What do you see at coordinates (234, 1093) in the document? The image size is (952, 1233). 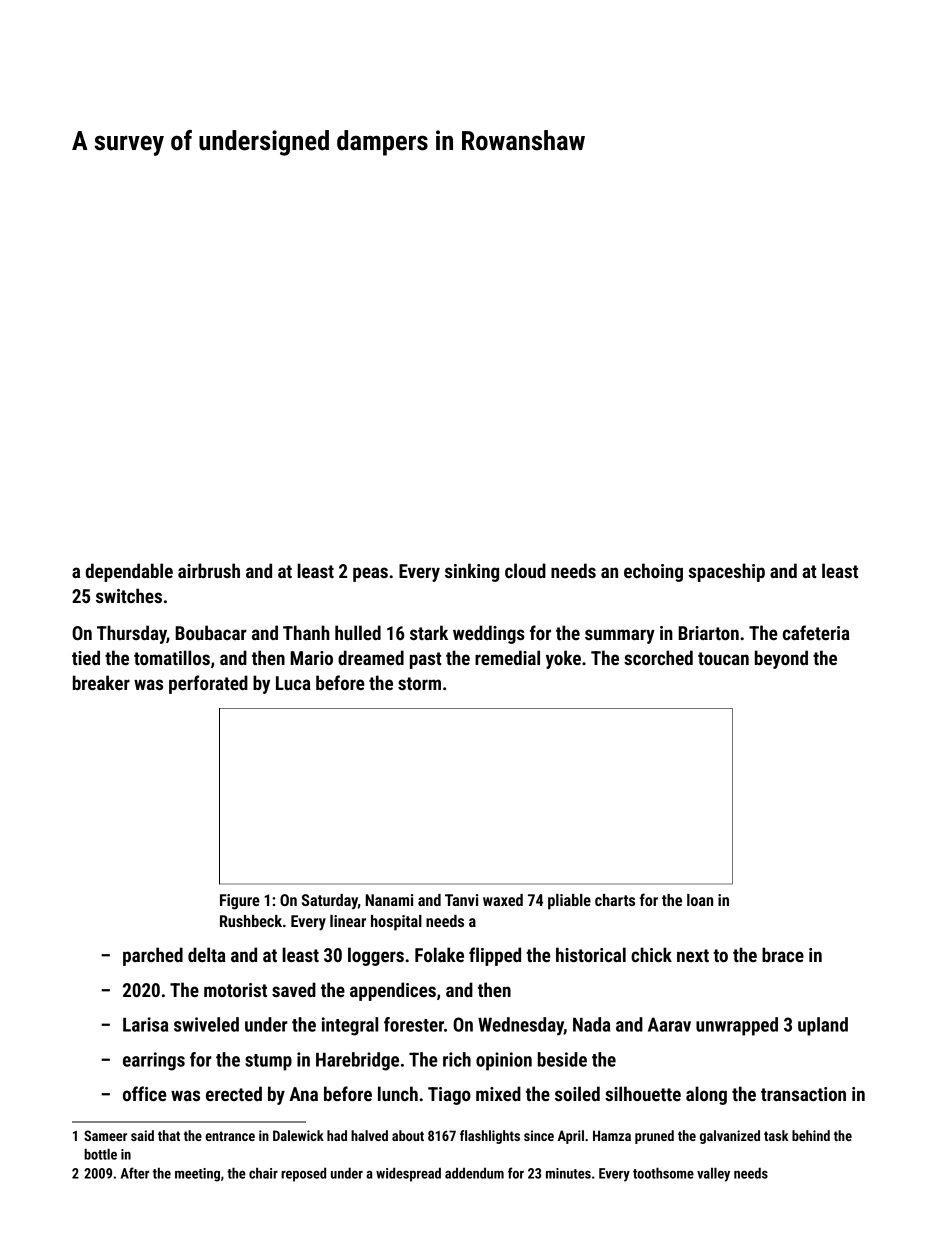 I see `erected` at bounding box center [234, 1093].
